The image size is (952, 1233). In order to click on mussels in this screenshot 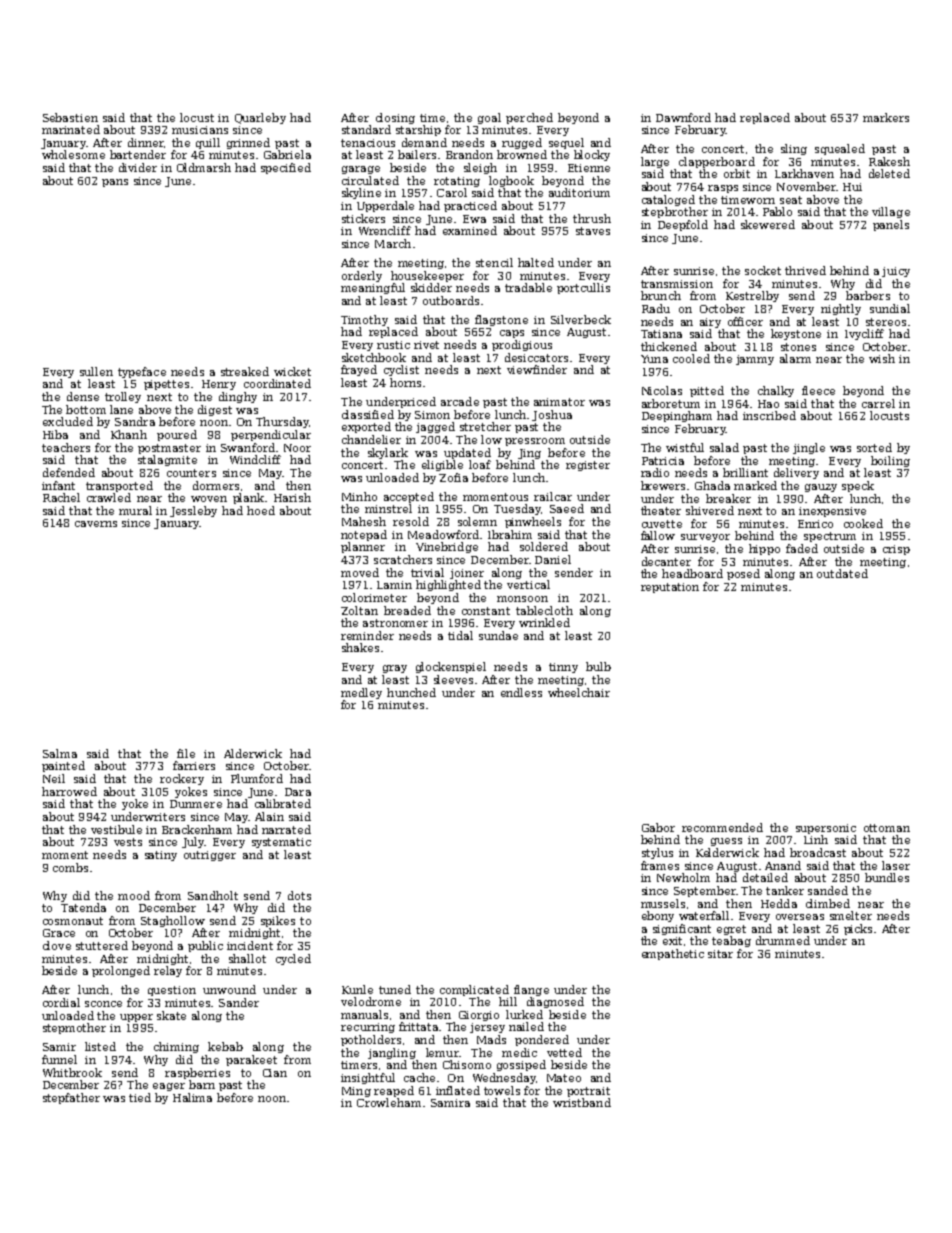, I will do `click(663, 903)`.
